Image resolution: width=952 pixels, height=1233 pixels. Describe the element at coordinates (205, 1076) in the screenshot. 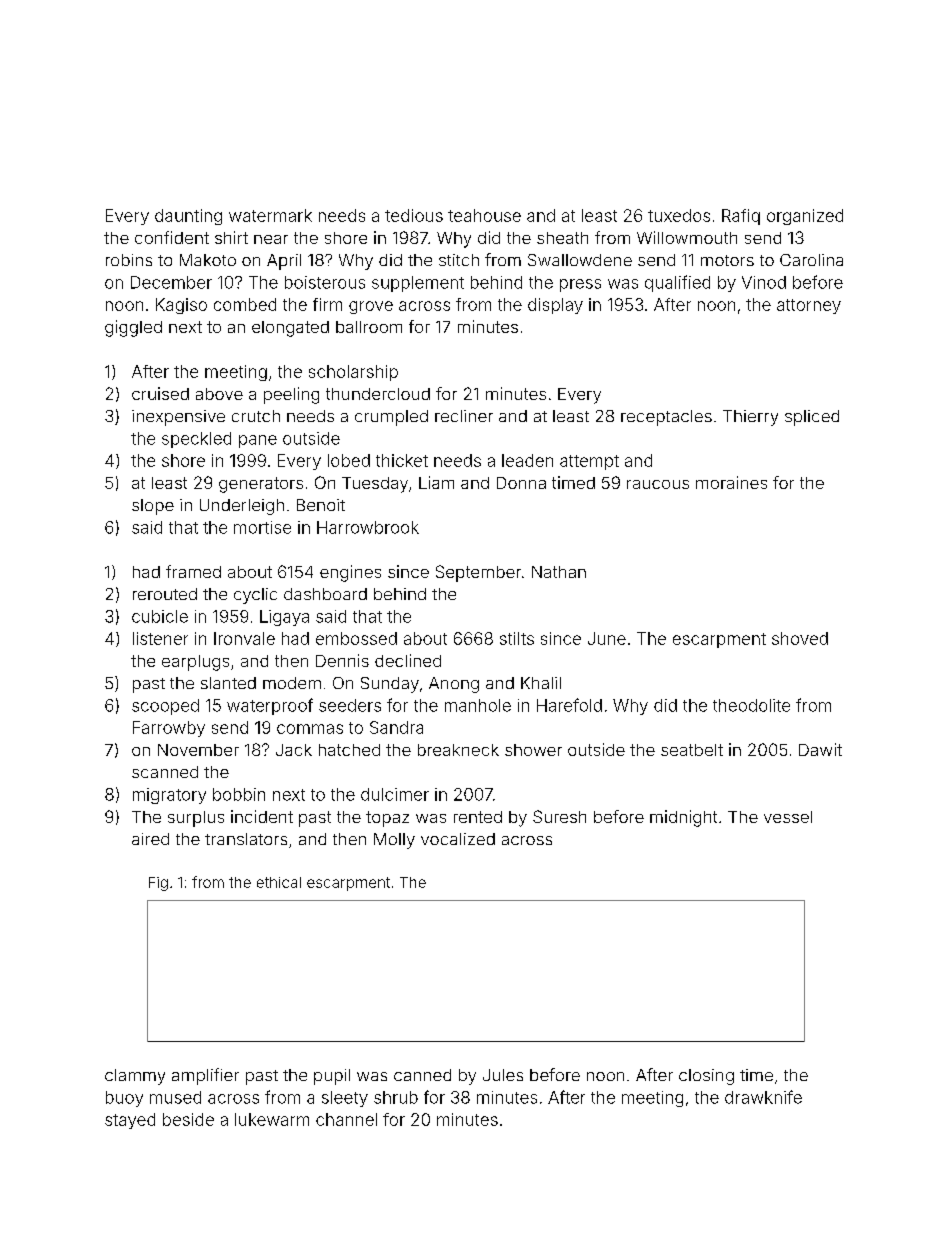

I see `amplifier` at that location.
